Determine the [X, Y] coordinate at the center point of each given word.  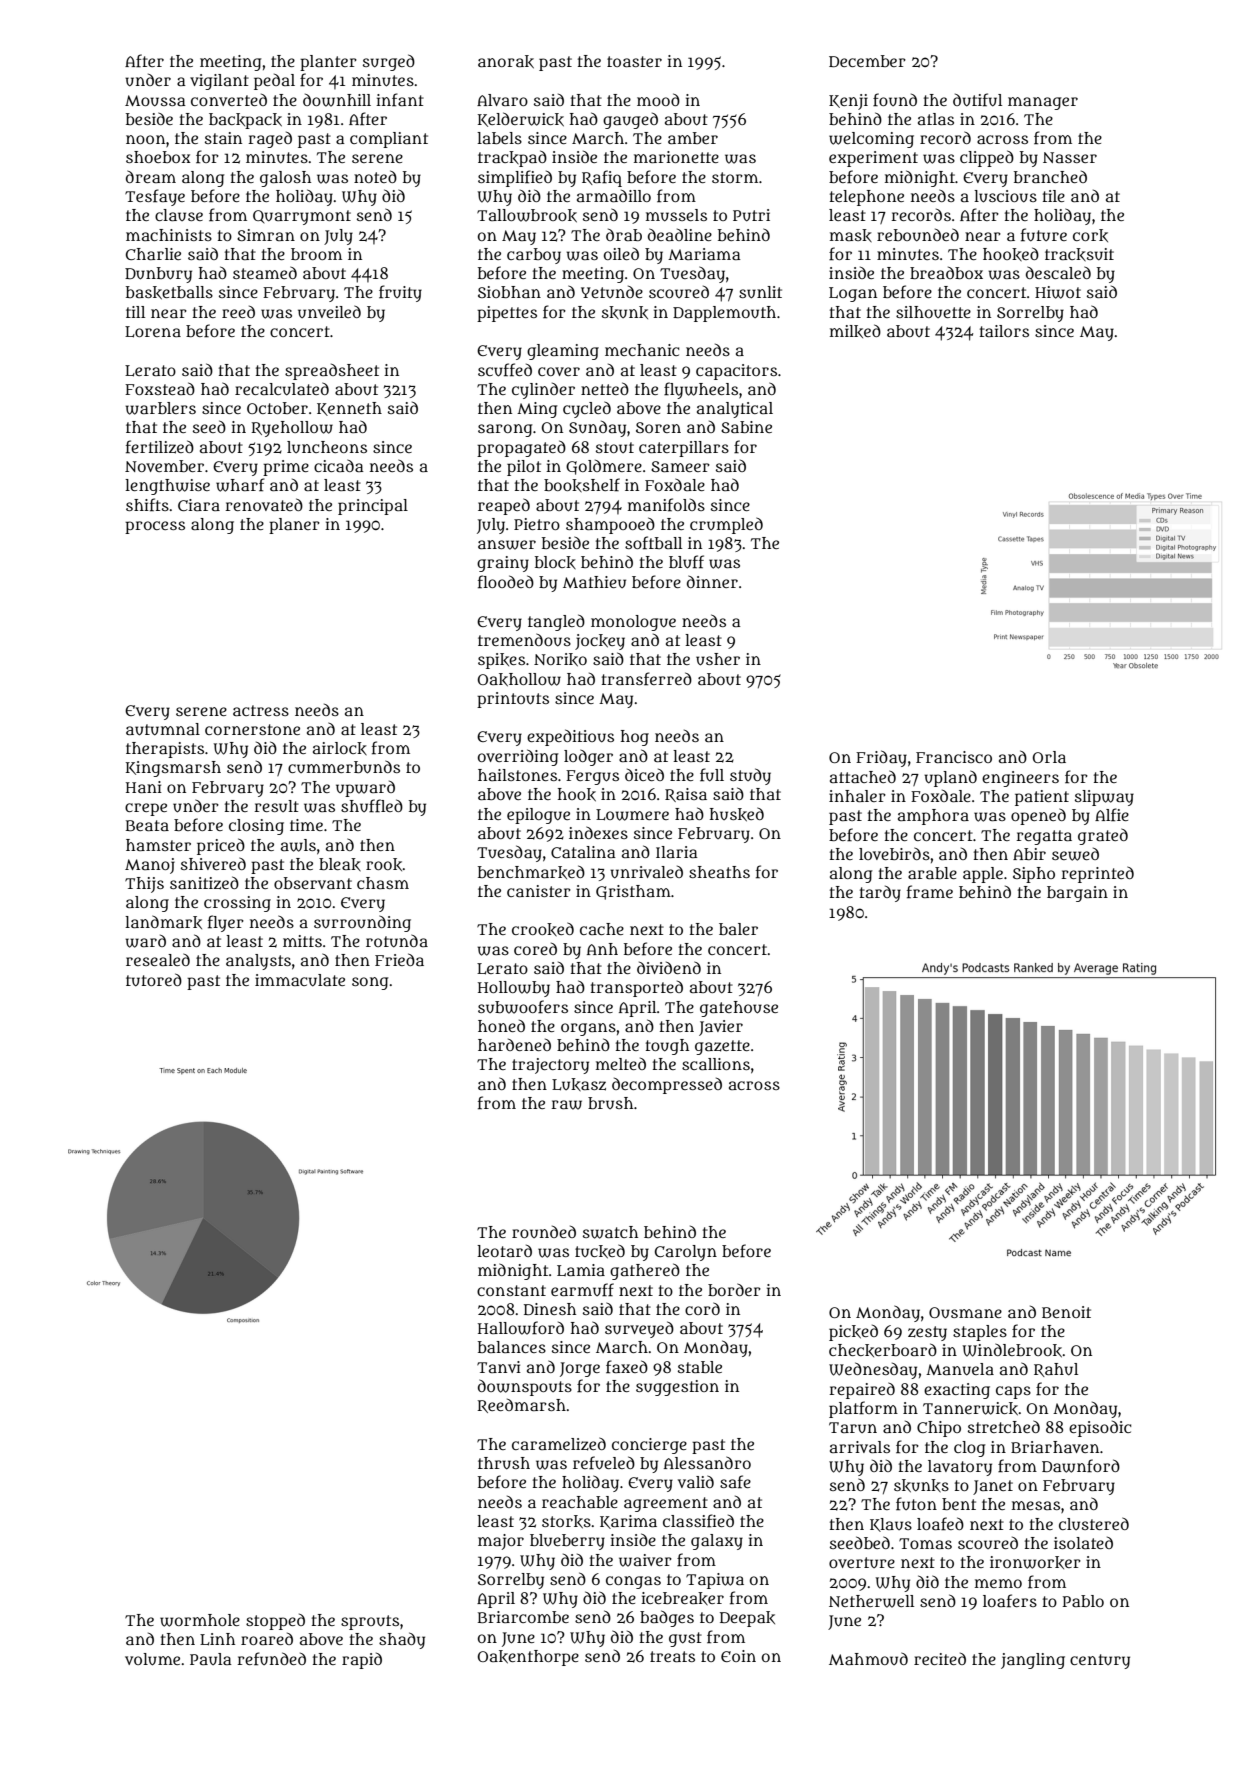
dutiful [977, 100]
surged [389, 62]
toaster [634, 61]
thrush [504, 1463]
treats [672, 1656]
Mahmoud [868, 1658]
